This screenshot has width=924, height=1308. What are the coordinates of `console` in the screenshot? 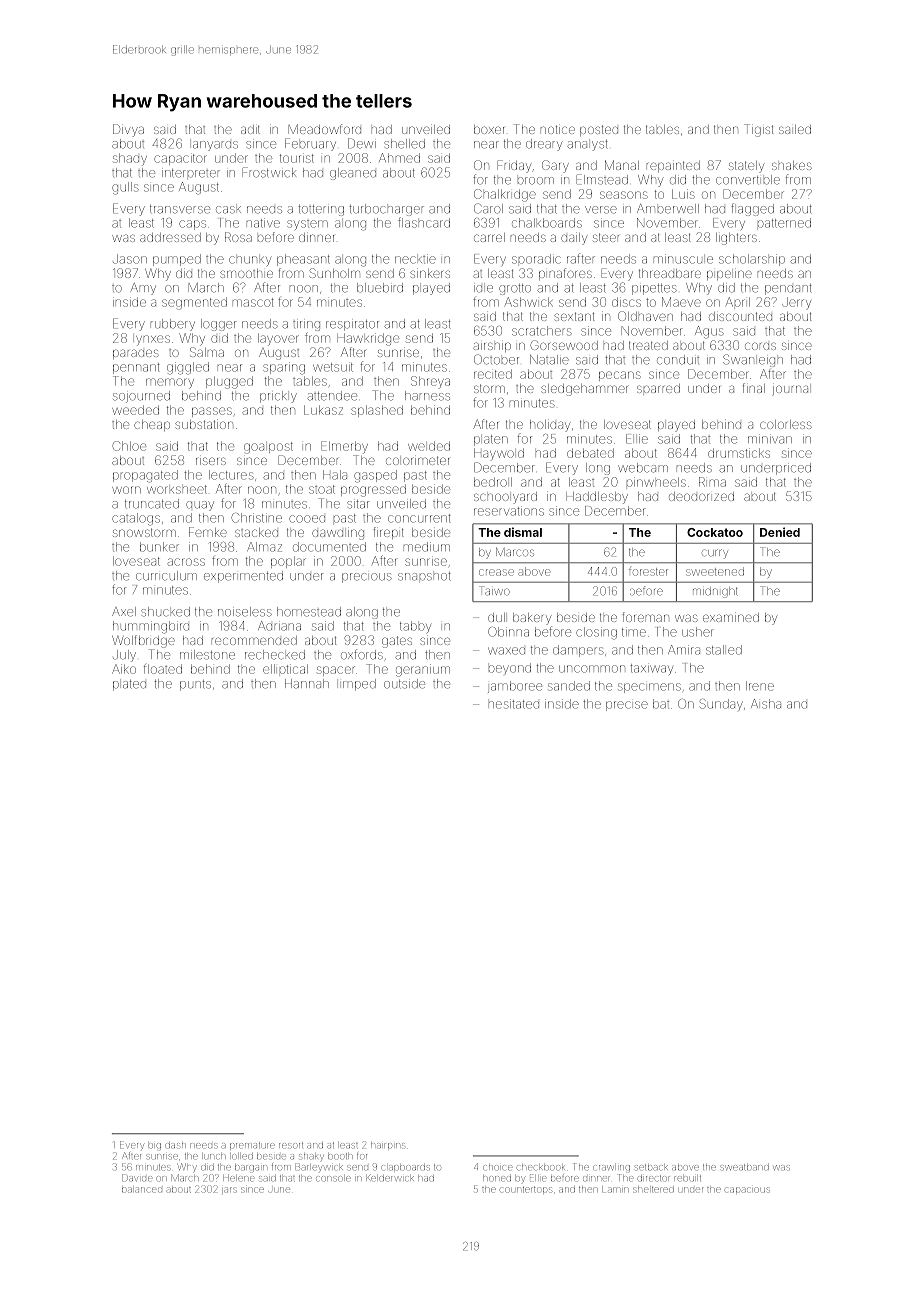 It's located at (333, 1179).
